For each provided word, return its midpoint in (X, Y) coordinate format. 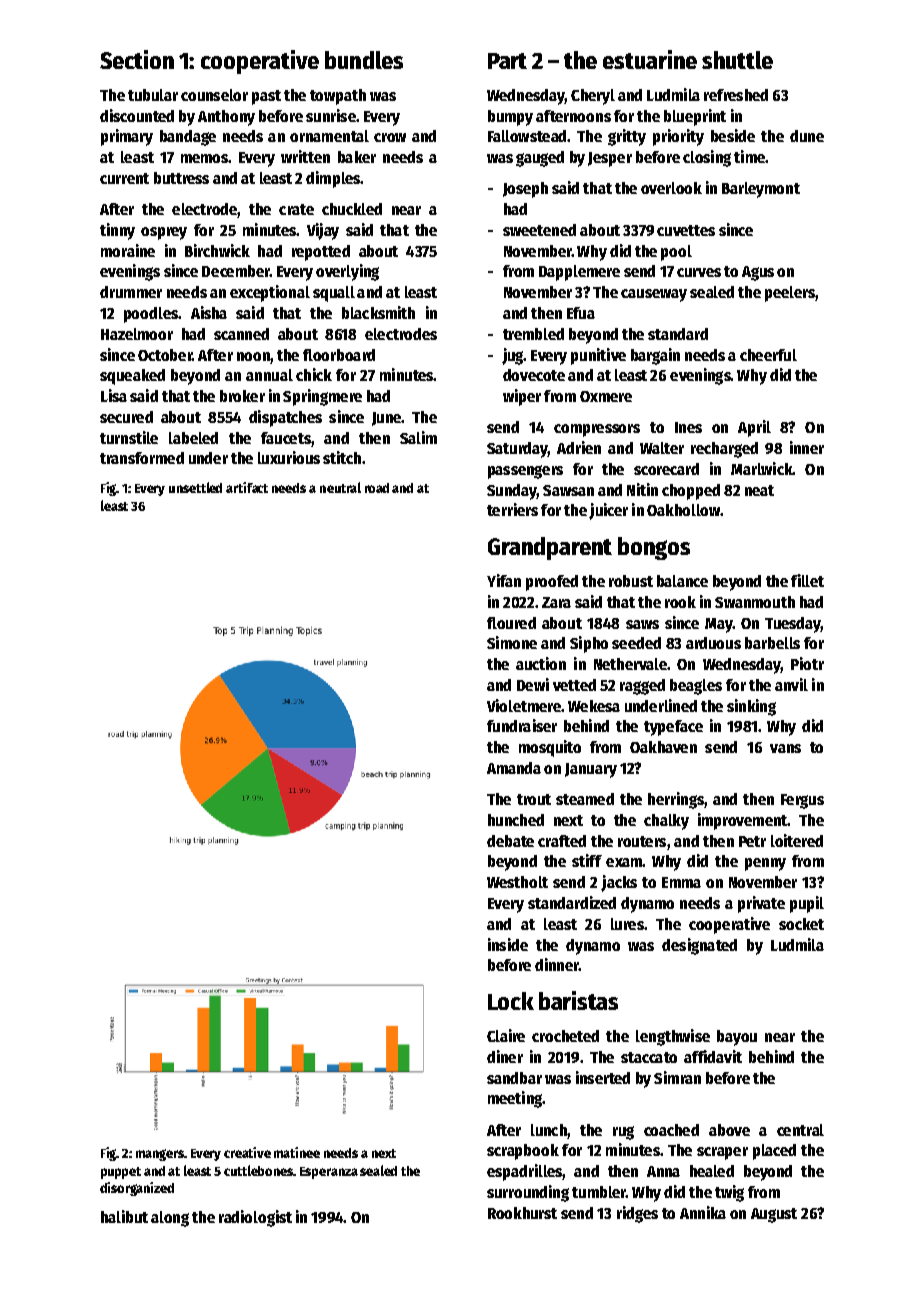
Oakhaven (663, 747)
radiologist (255, 1218)
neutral (340, 487)
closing (707, 158)
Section (137, 59)
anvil (791, 684)
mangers (160, 1155)
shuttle (737, 60)
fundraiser (522, 725)
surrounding (528, 1193)
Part (507, 61)
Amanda (514, 768)
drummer (131, 292)
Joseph (525, 190)
